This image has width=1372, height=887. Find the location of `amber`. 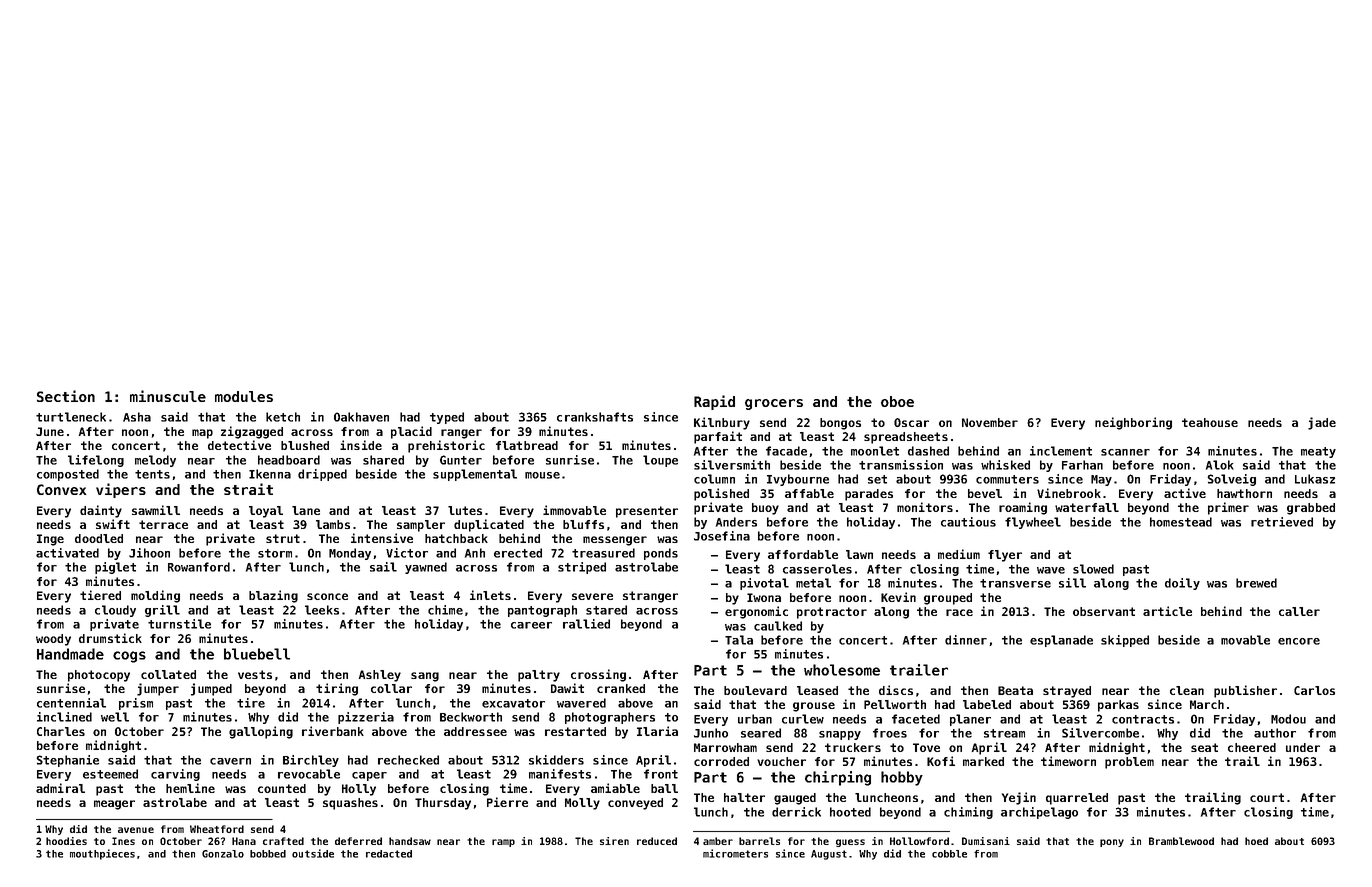

amber is located at coordinates (718, 841).
